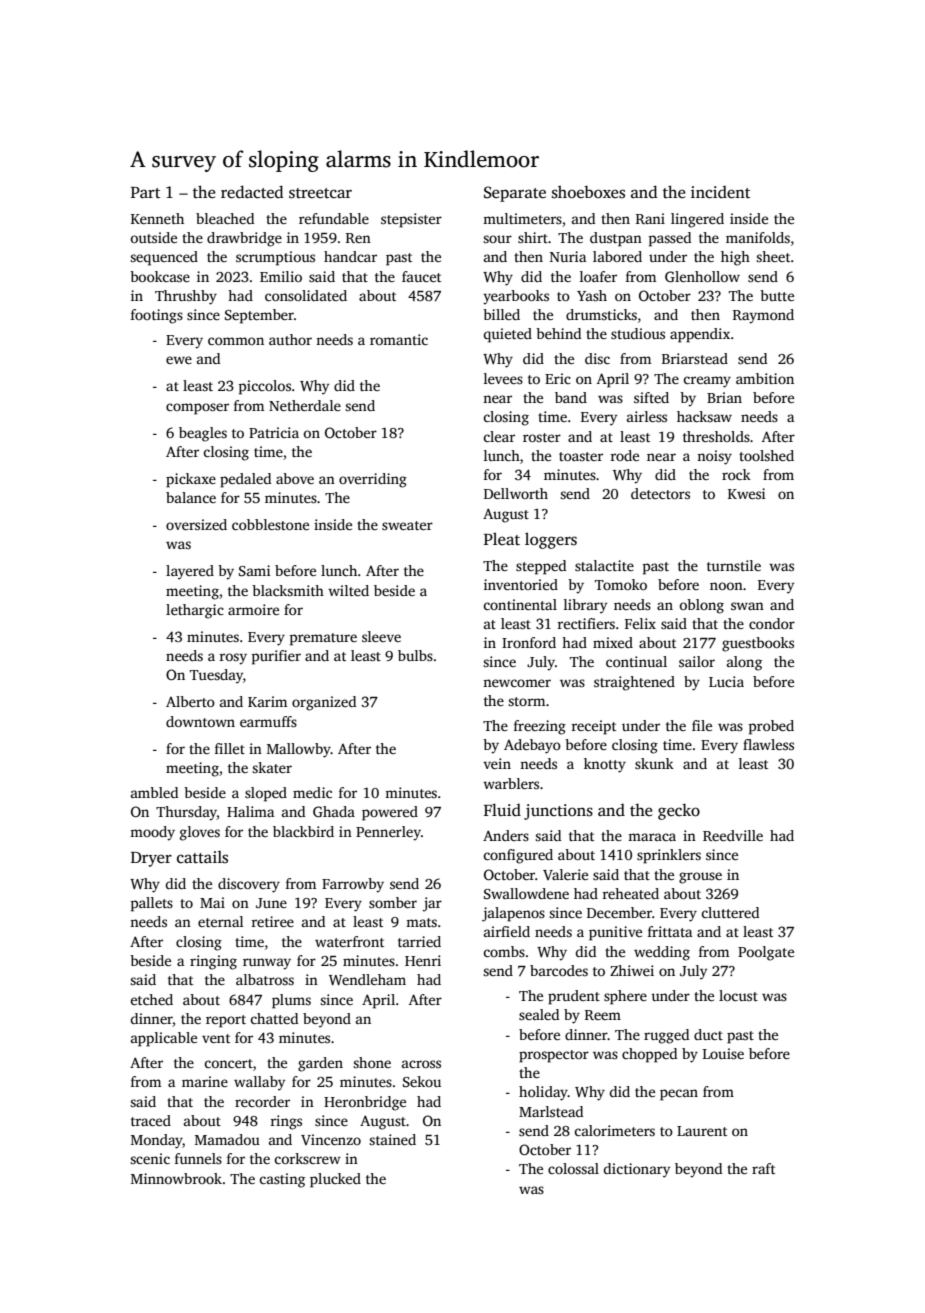 Image resolution: width=925 pixels, height=1313 pixels. What do you see at coordinates (625, 455) in the document?
I see `rode` at bounding box center [625, 455].
